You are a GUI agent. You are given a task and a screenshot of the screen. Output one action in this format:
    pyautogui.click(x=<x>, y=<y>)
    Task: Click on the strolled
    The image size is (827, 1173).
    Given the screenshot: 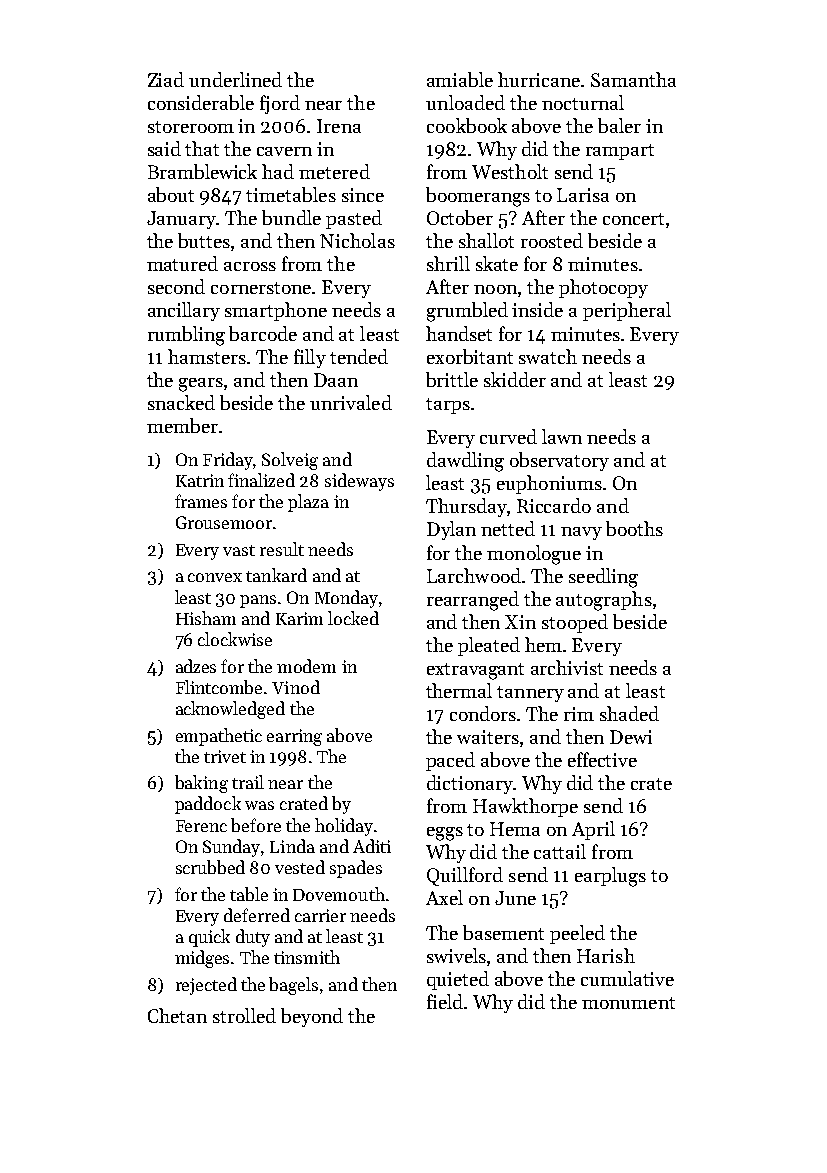 What is the action you would take?
    pyautogui.click(x=244, y=1015)
